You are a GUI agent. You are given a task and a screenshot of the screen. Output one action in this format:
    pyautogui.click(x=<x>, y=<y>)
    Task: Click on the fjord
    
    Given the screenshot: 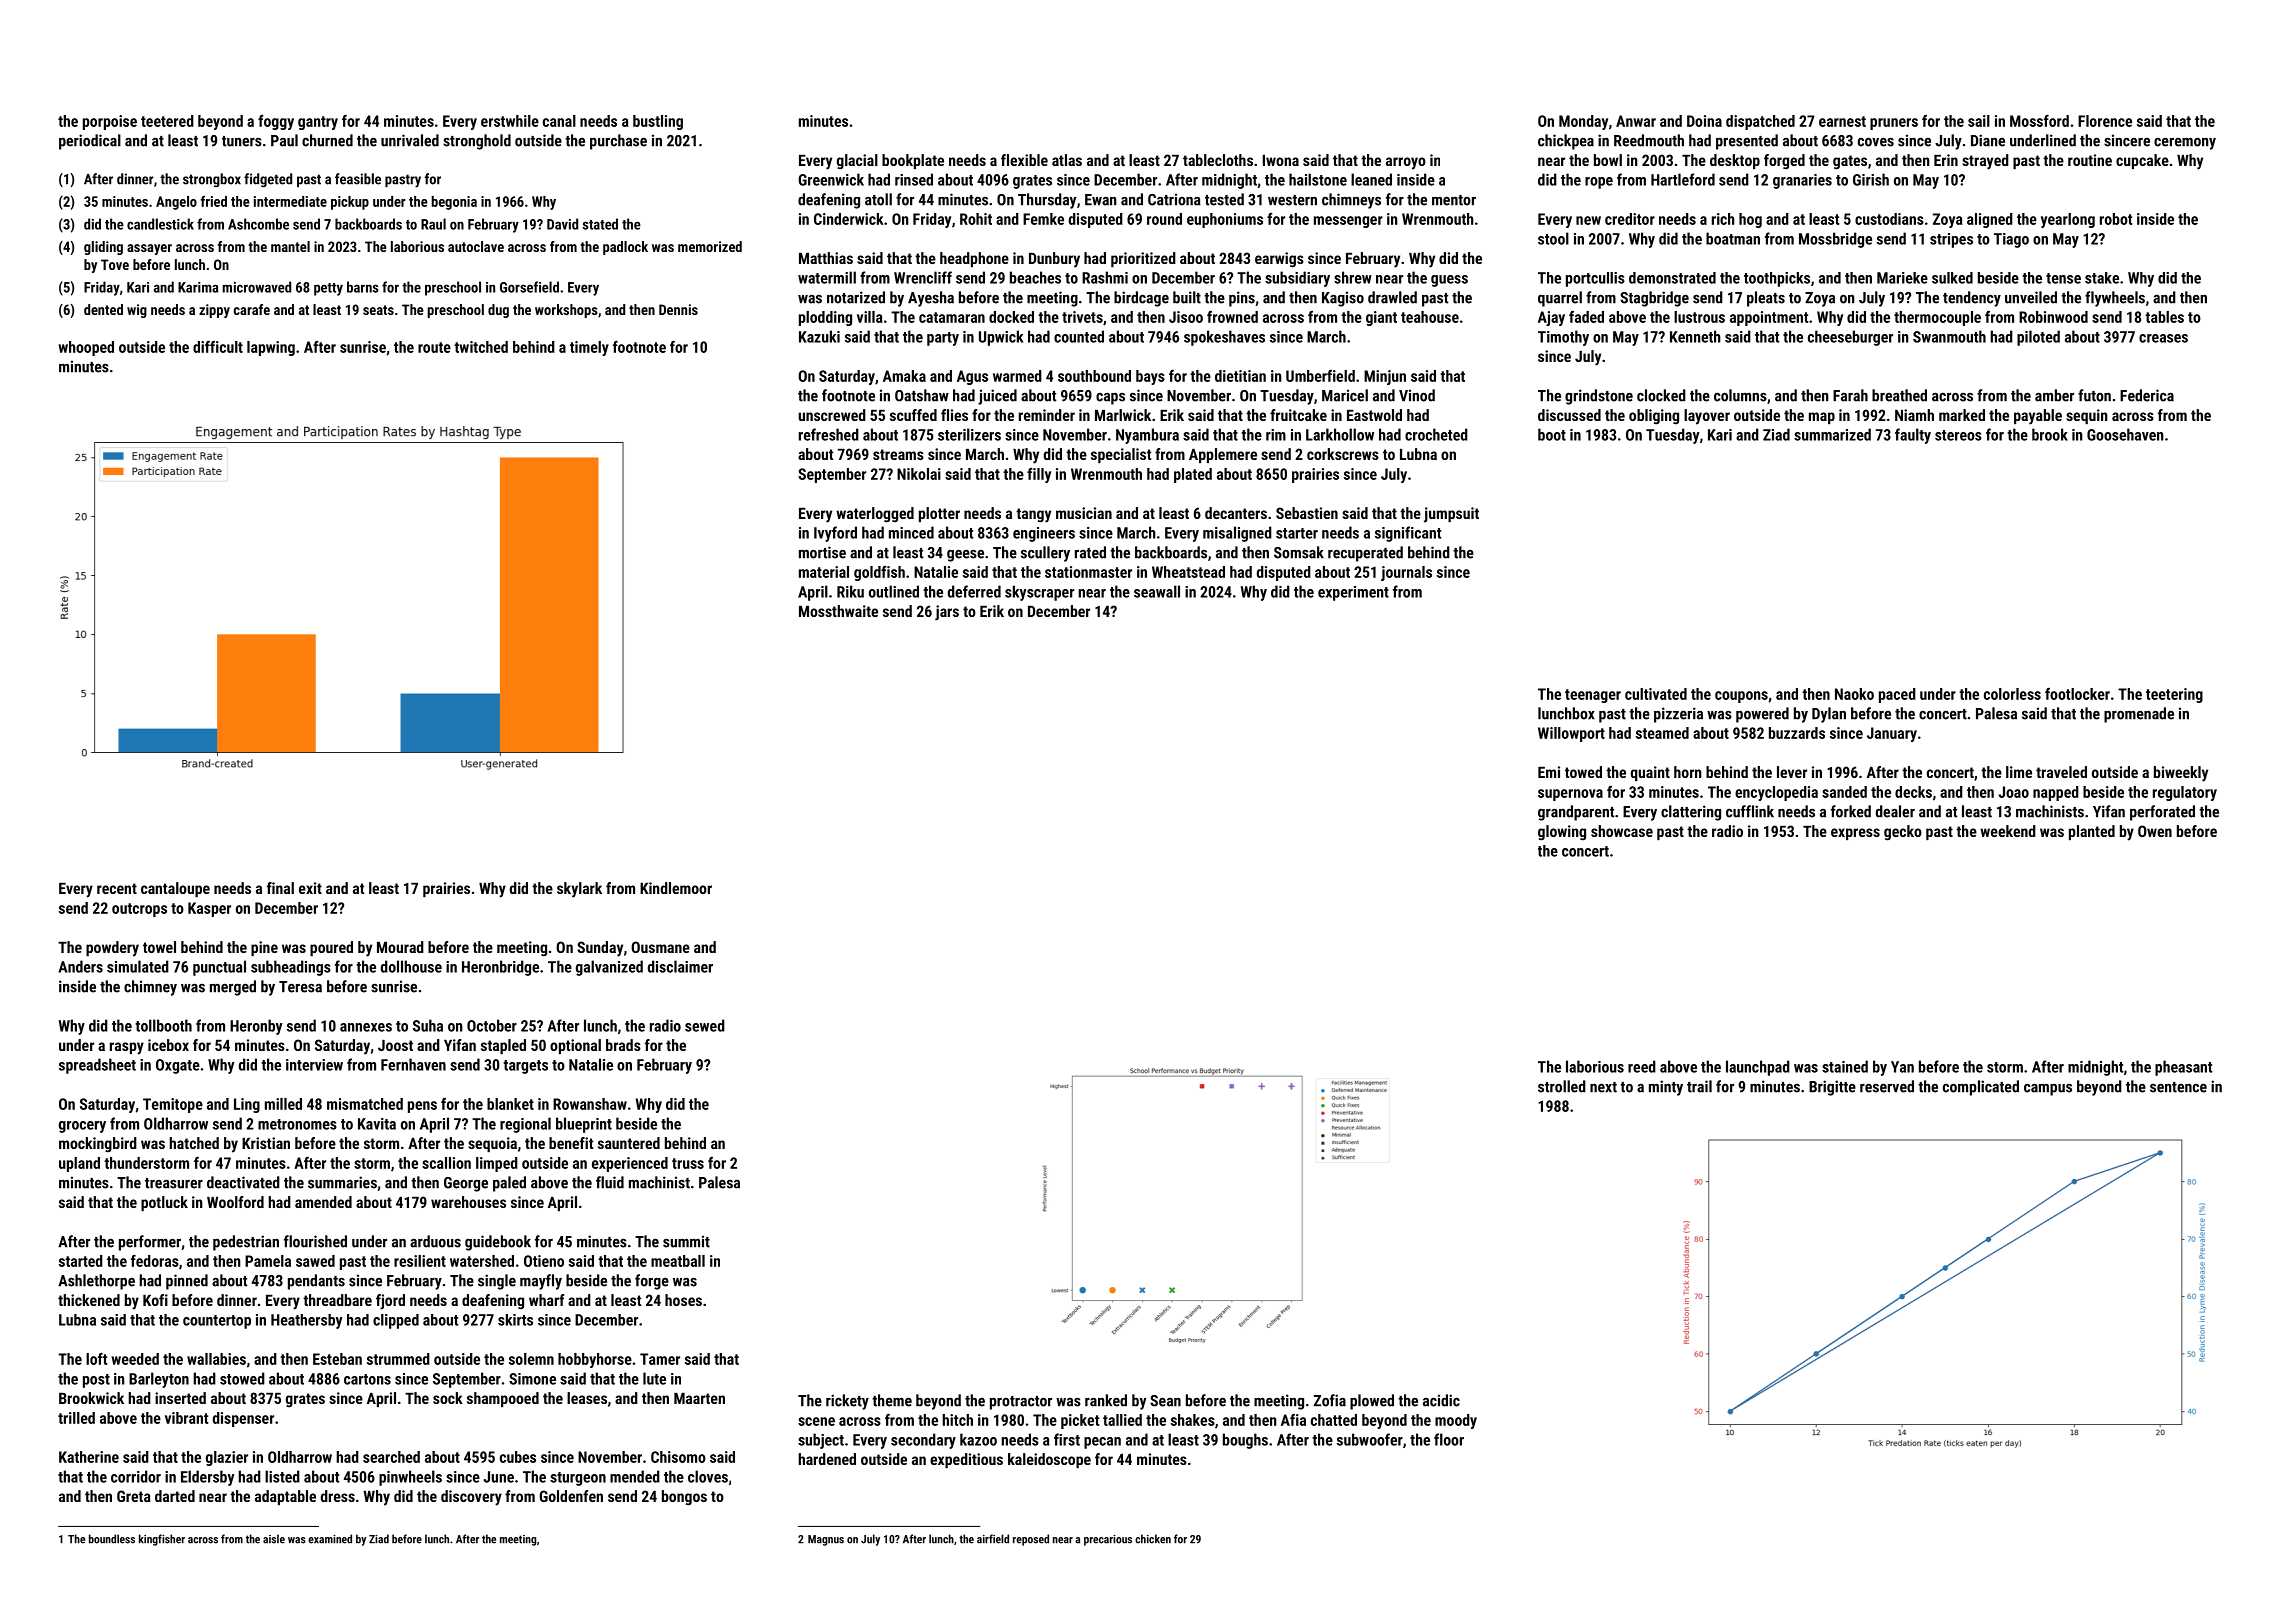 What is the action you would take?
    pyautogui.click(x=390, y=1302)
